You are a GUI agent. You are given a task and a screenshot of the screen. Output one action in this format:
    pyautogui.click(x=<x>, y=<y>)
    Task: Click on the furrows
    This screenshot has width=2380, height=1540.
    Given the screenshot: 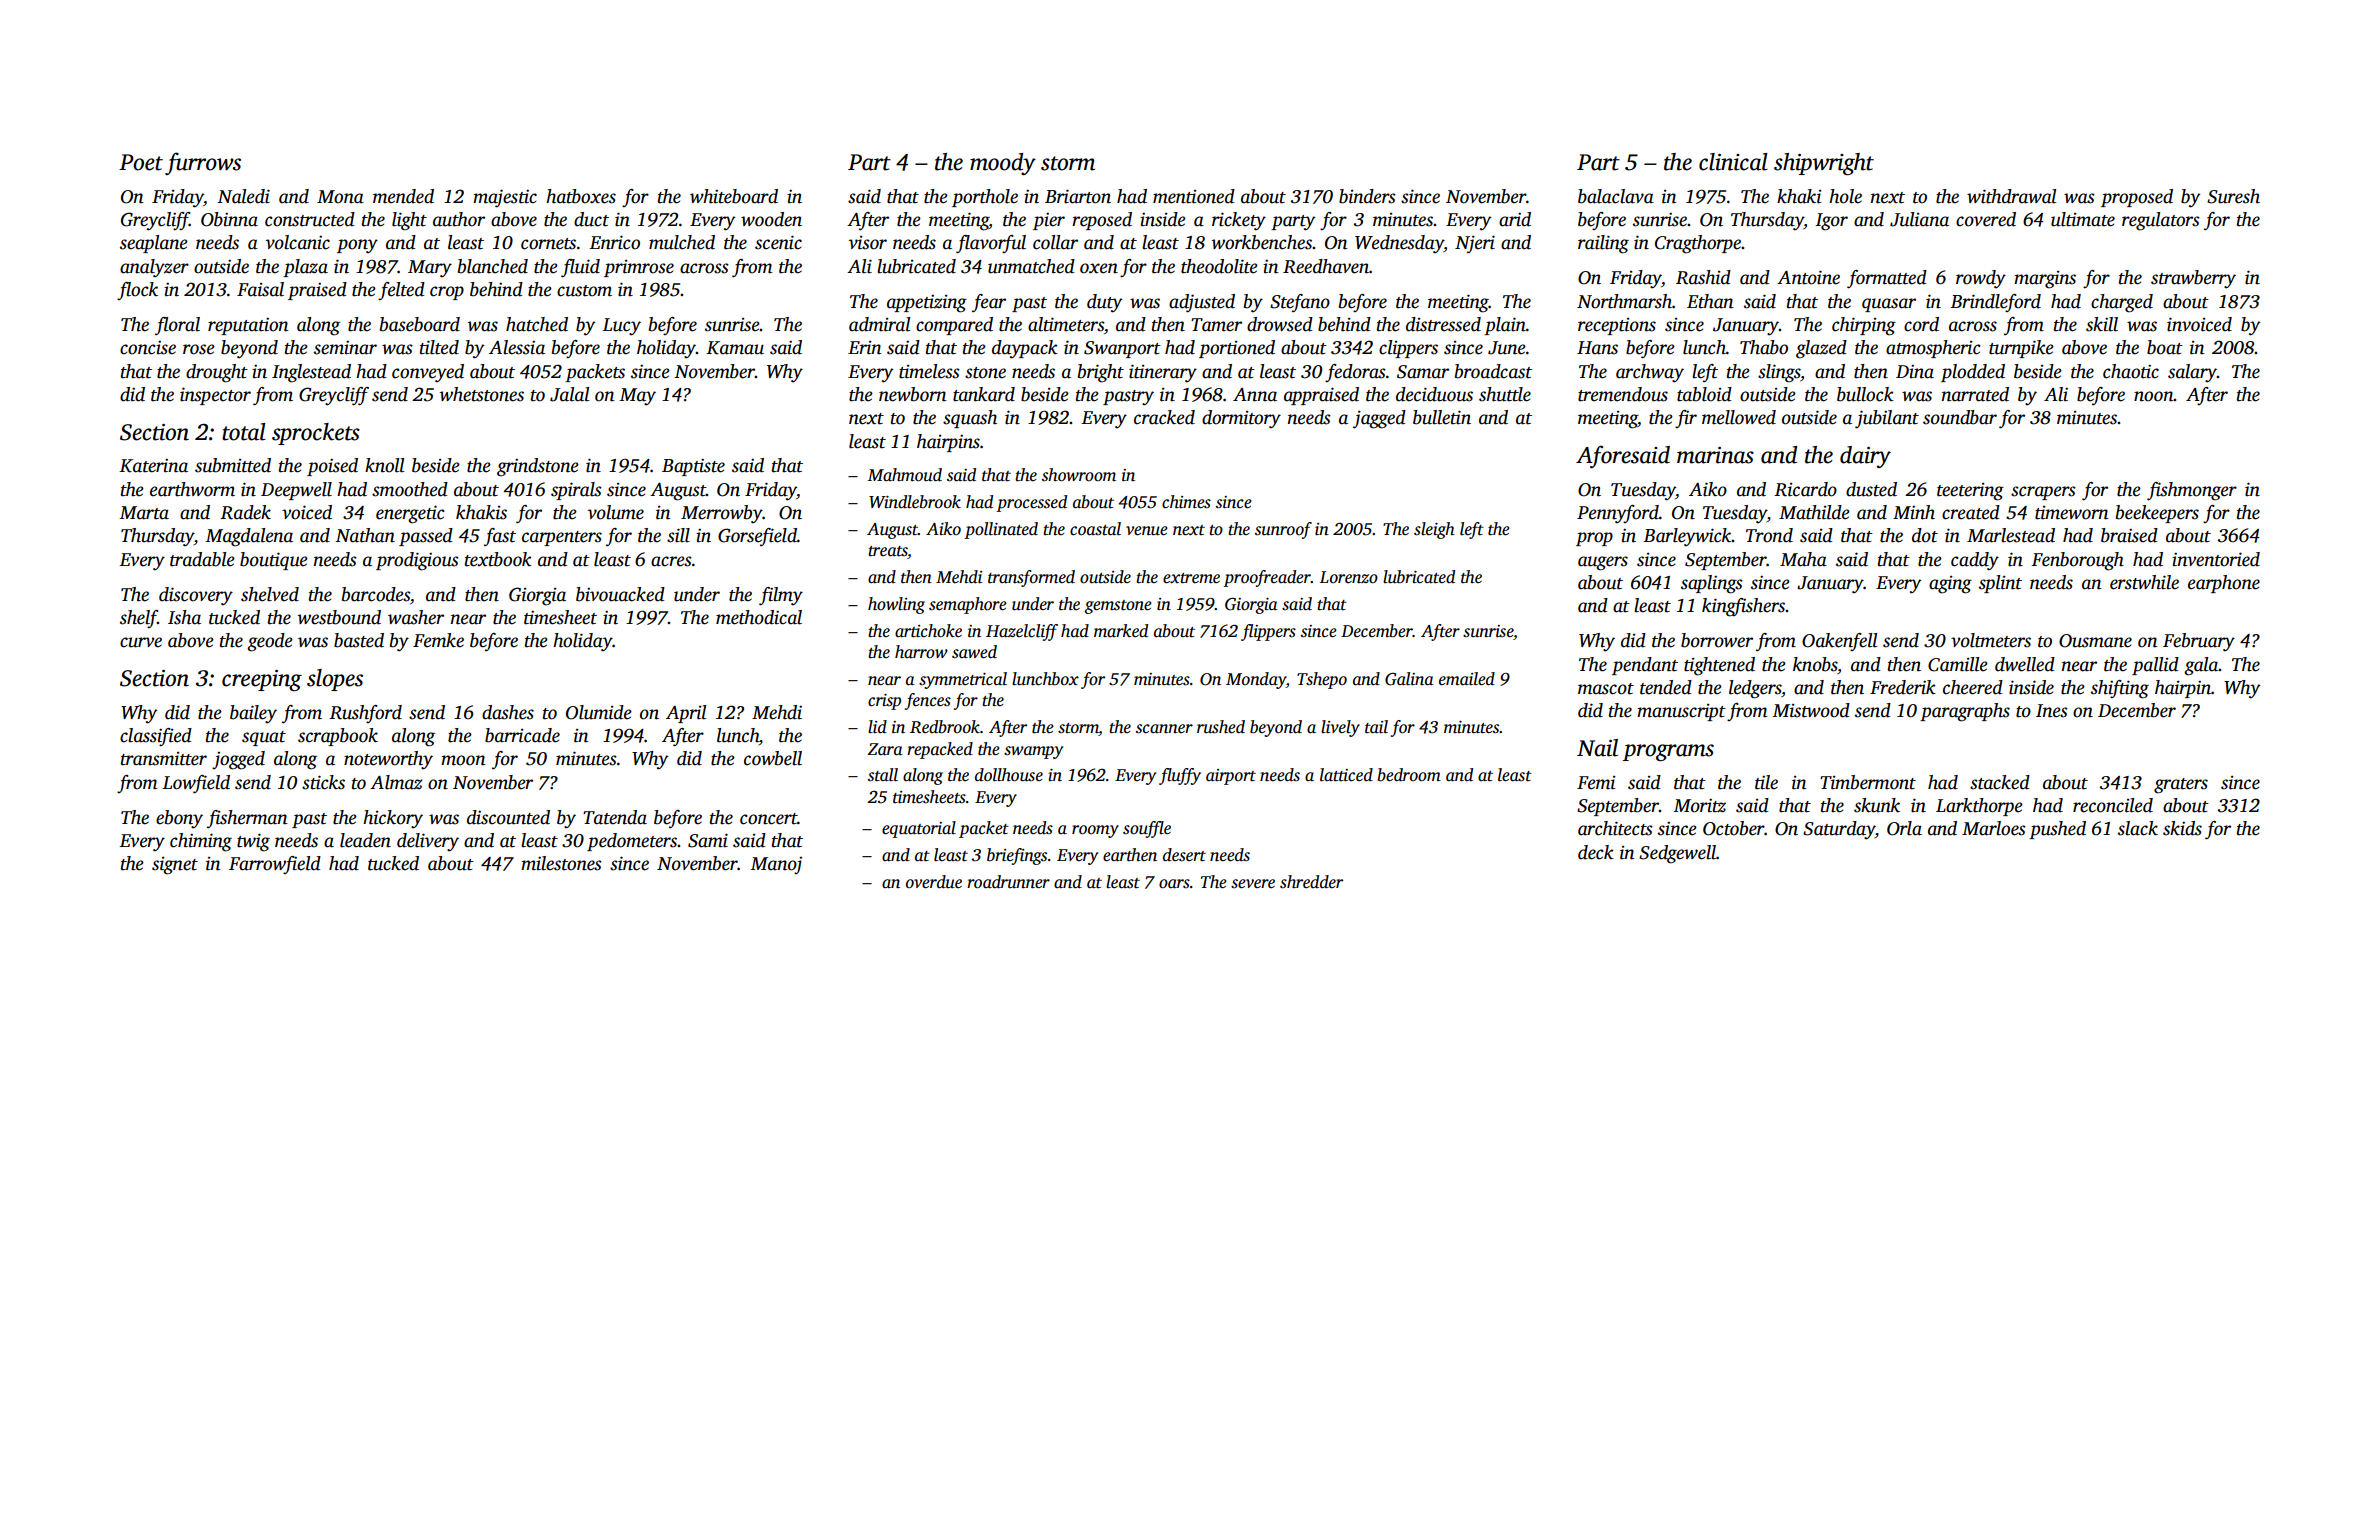 What is the action you would take?
    pyautogui.click(x=203, y=163)
